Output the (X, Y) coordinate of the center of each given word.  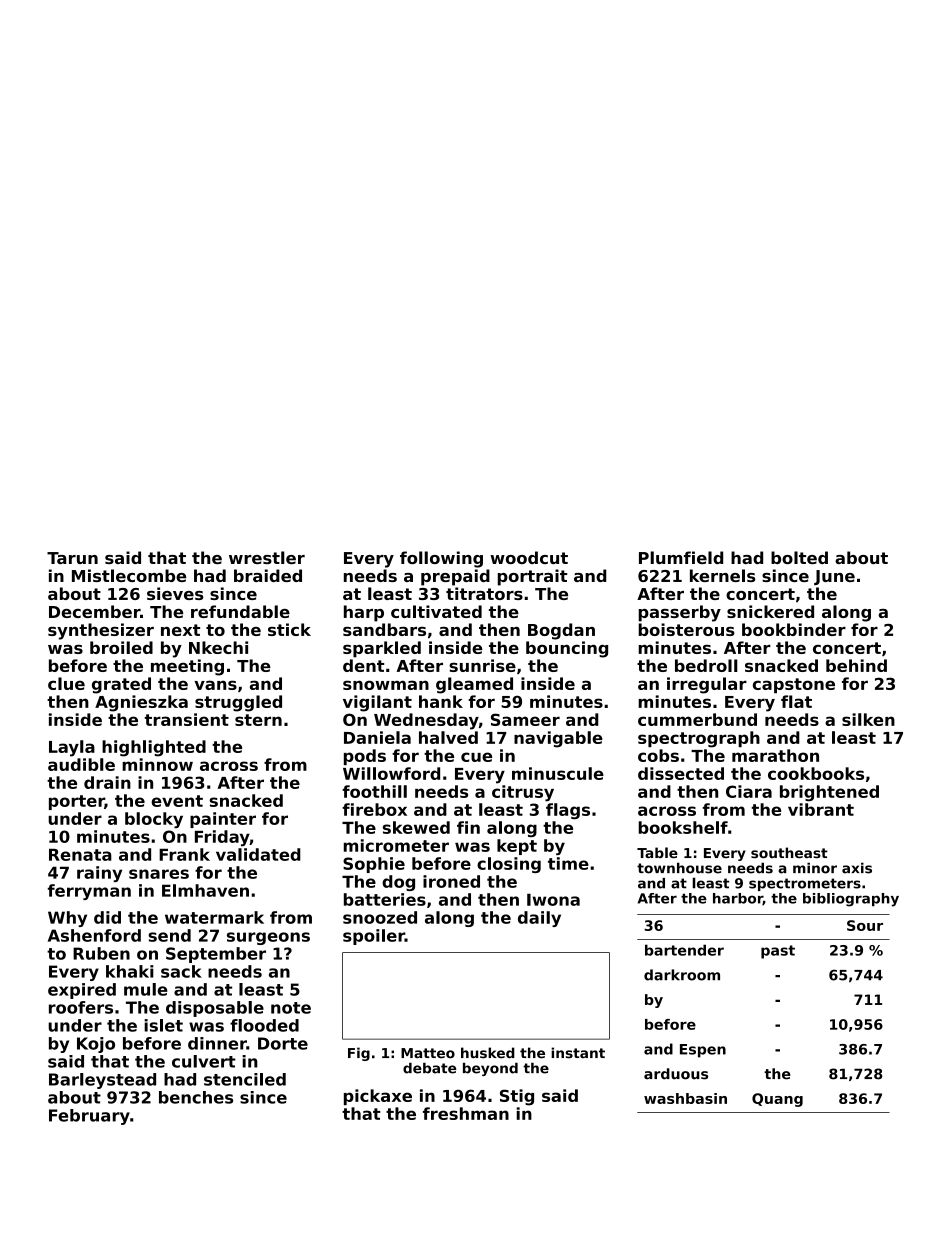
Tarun (72, 558)
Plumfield (681, 557)
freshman (466, 1113)
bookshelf (683, 827)
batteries (385, 899)
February (89, 1117)
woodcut (529, 557)
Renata (80, 855)
